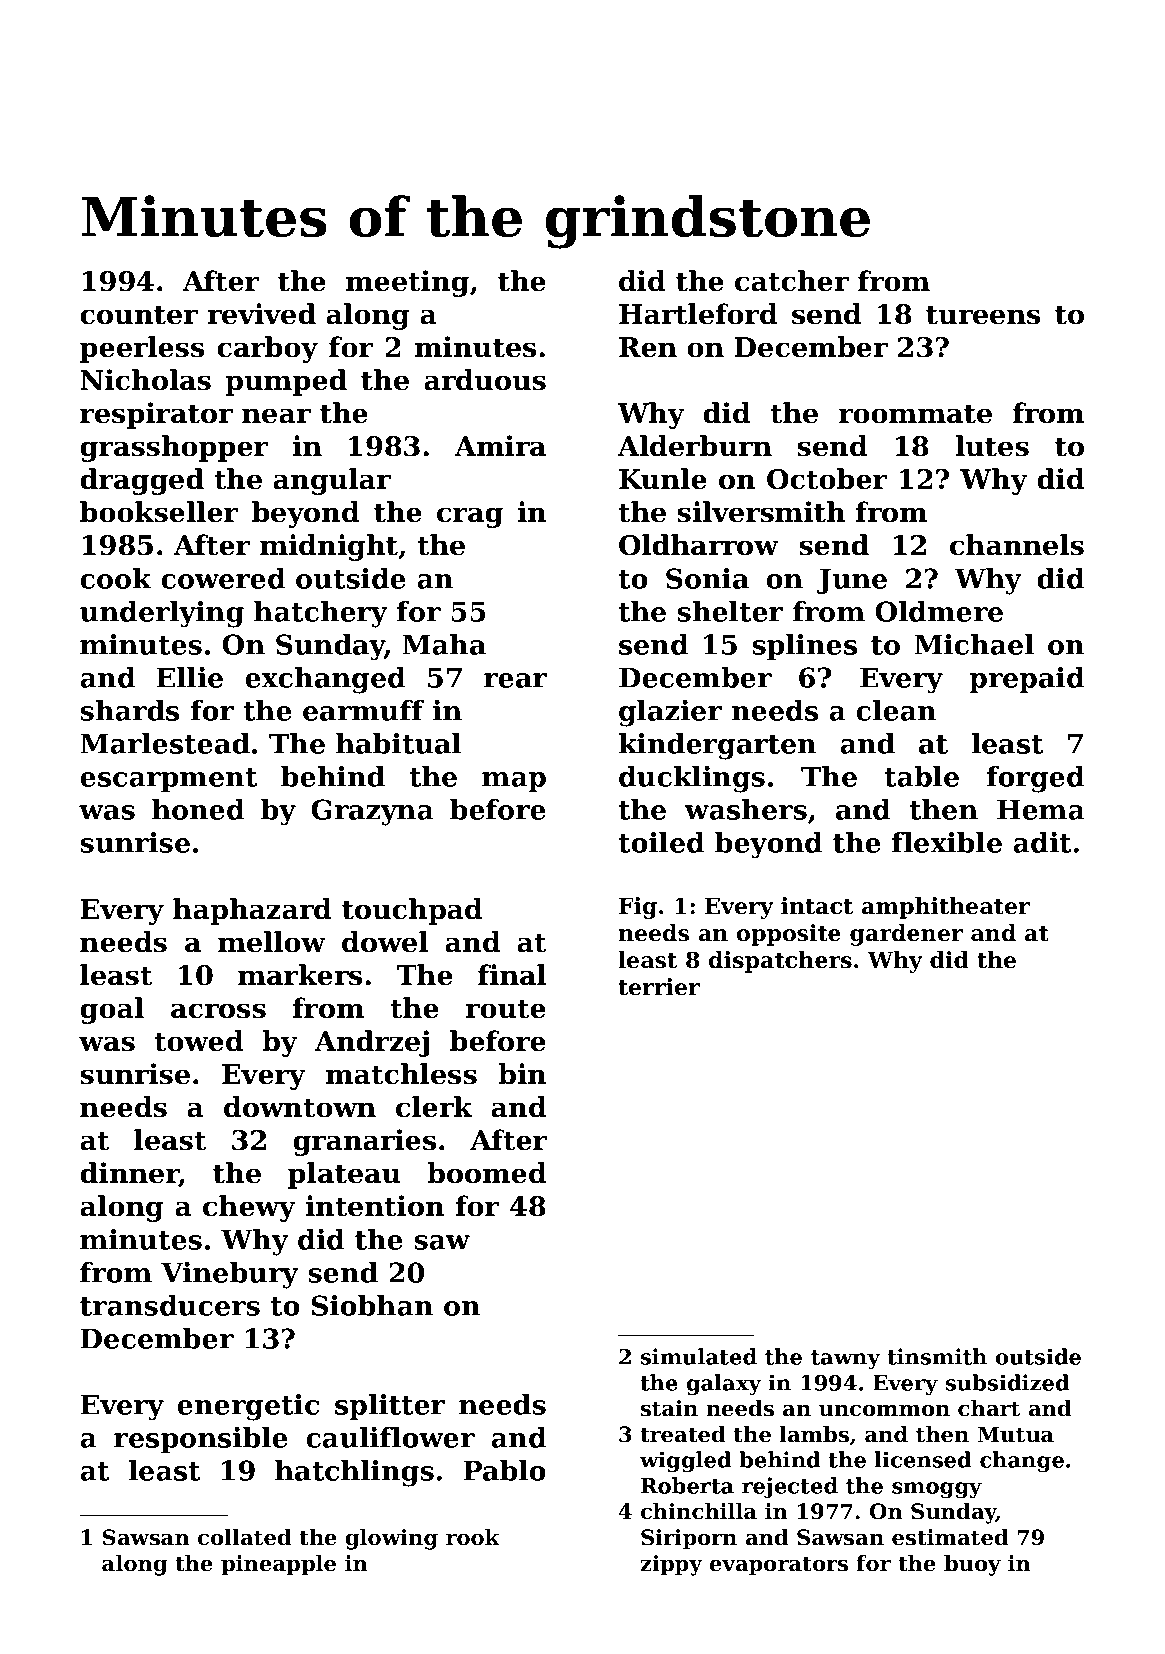  Describe the element at coordinates (487, 1173) in the screenshot. I see `boomed` at that location.
